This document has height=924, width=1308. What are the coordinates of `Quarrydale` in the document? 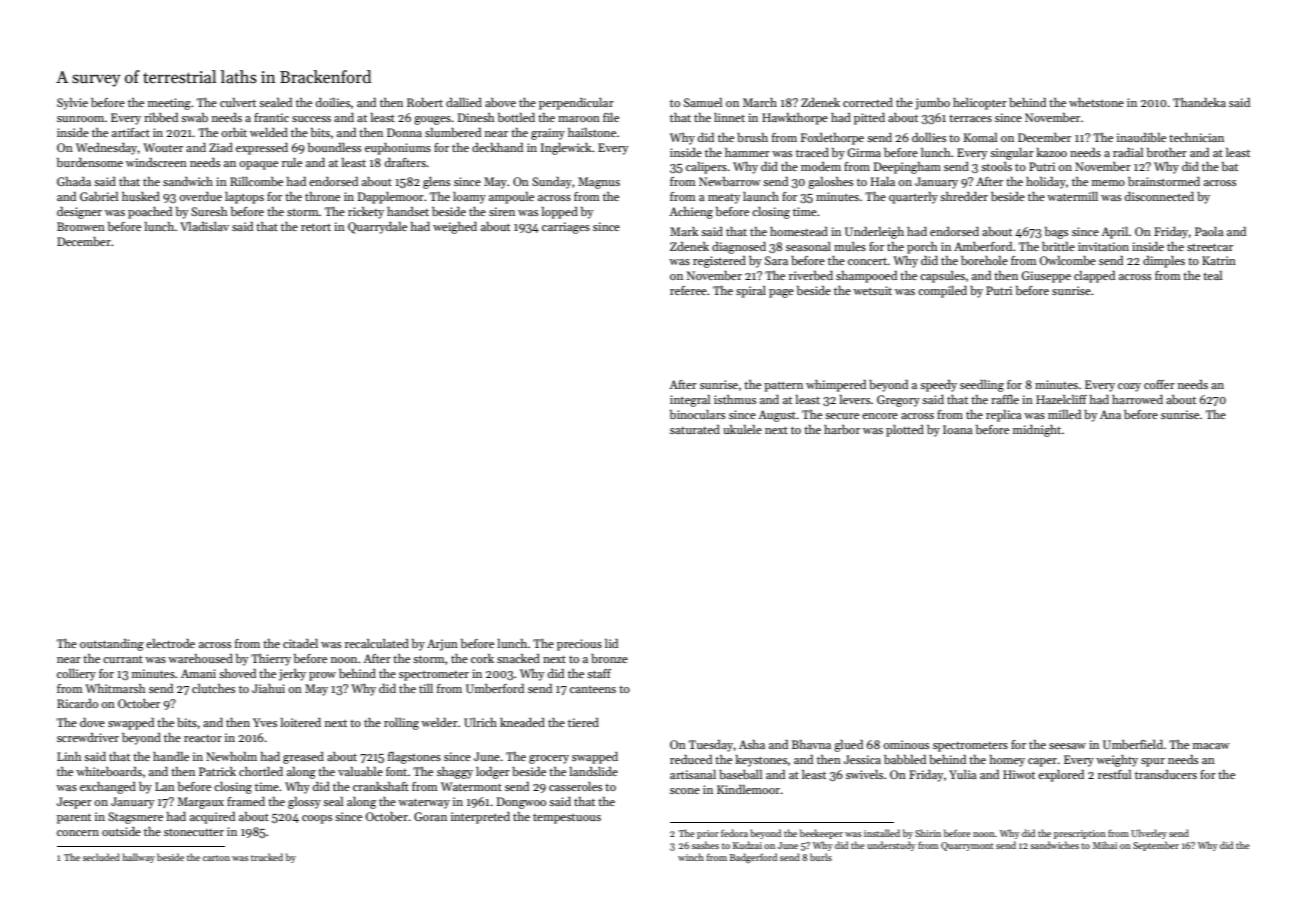 It's located at (377, 228).
